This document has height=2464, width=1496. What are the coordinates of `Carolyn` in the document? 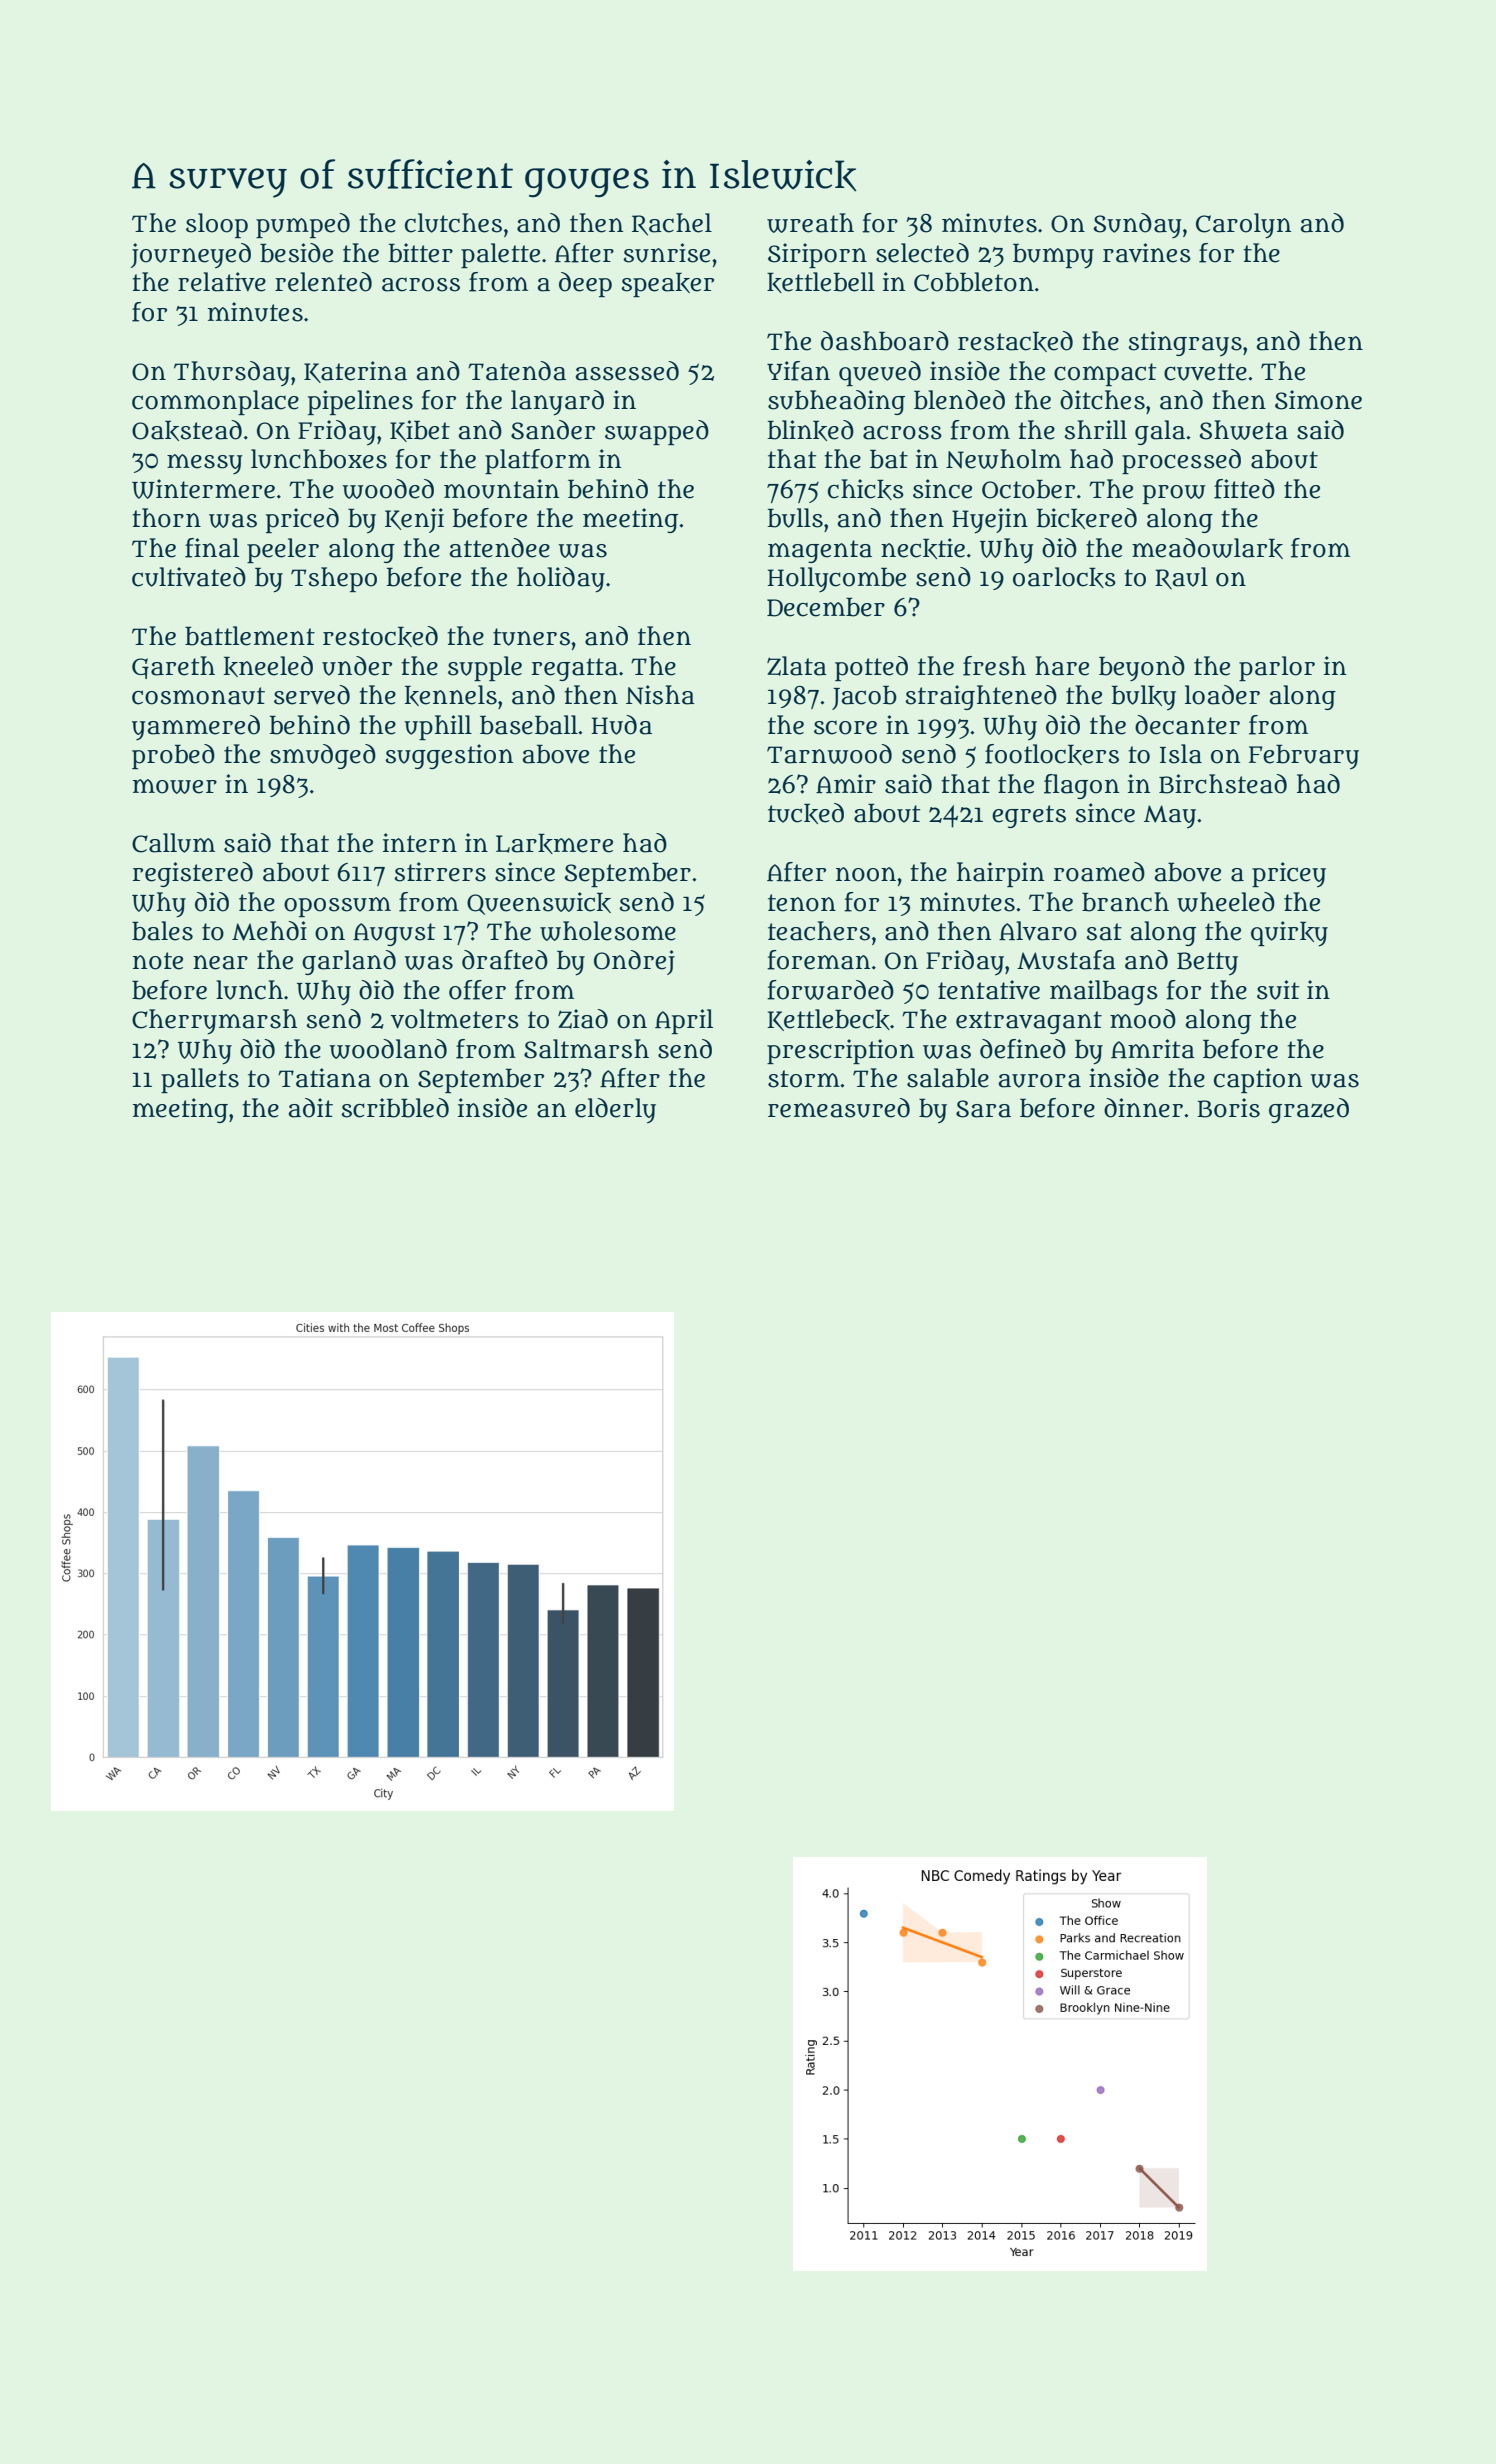 It's located at (1243, 226).
